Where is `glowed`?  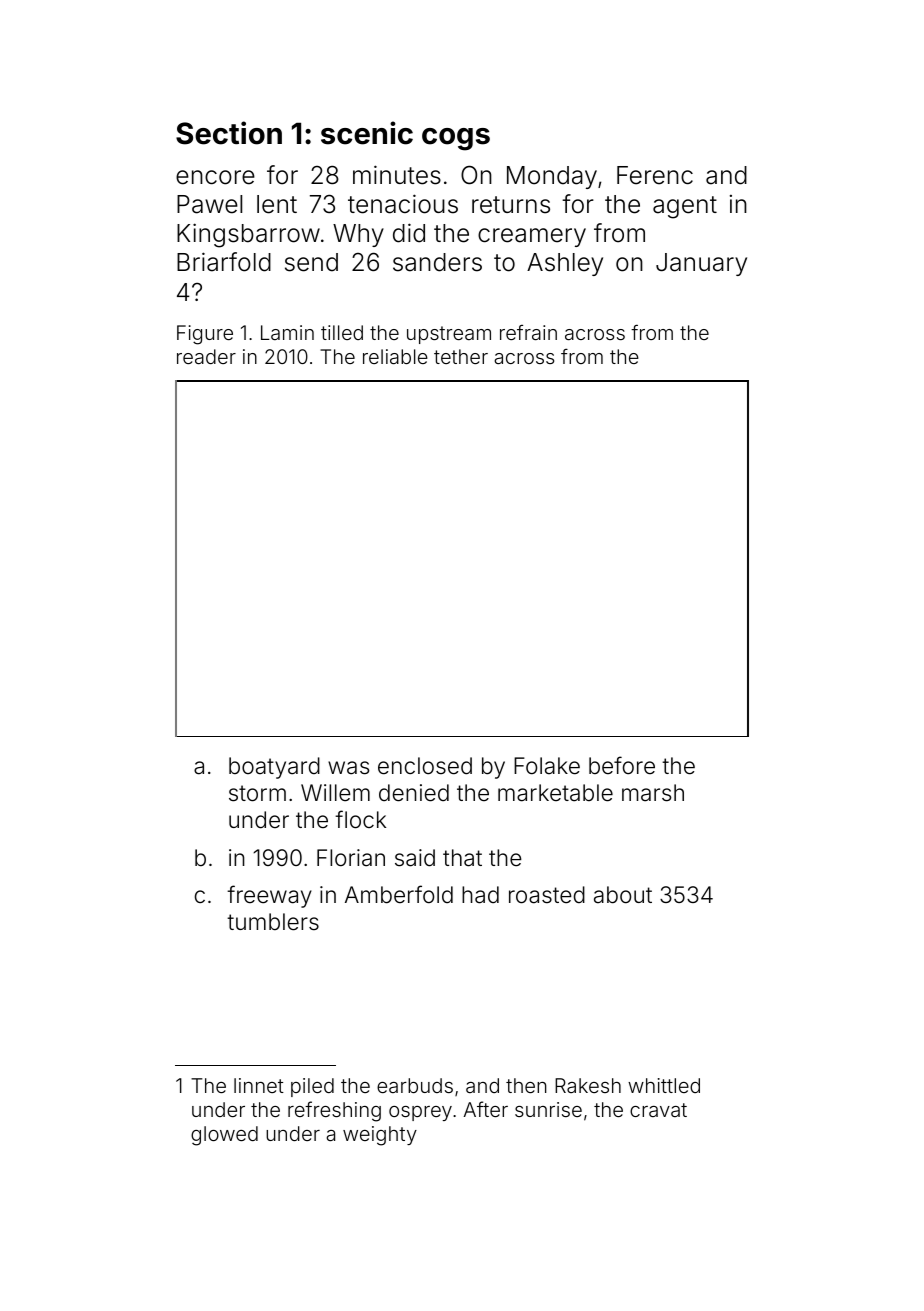 glowed is located at coordinates (224, 1136).
